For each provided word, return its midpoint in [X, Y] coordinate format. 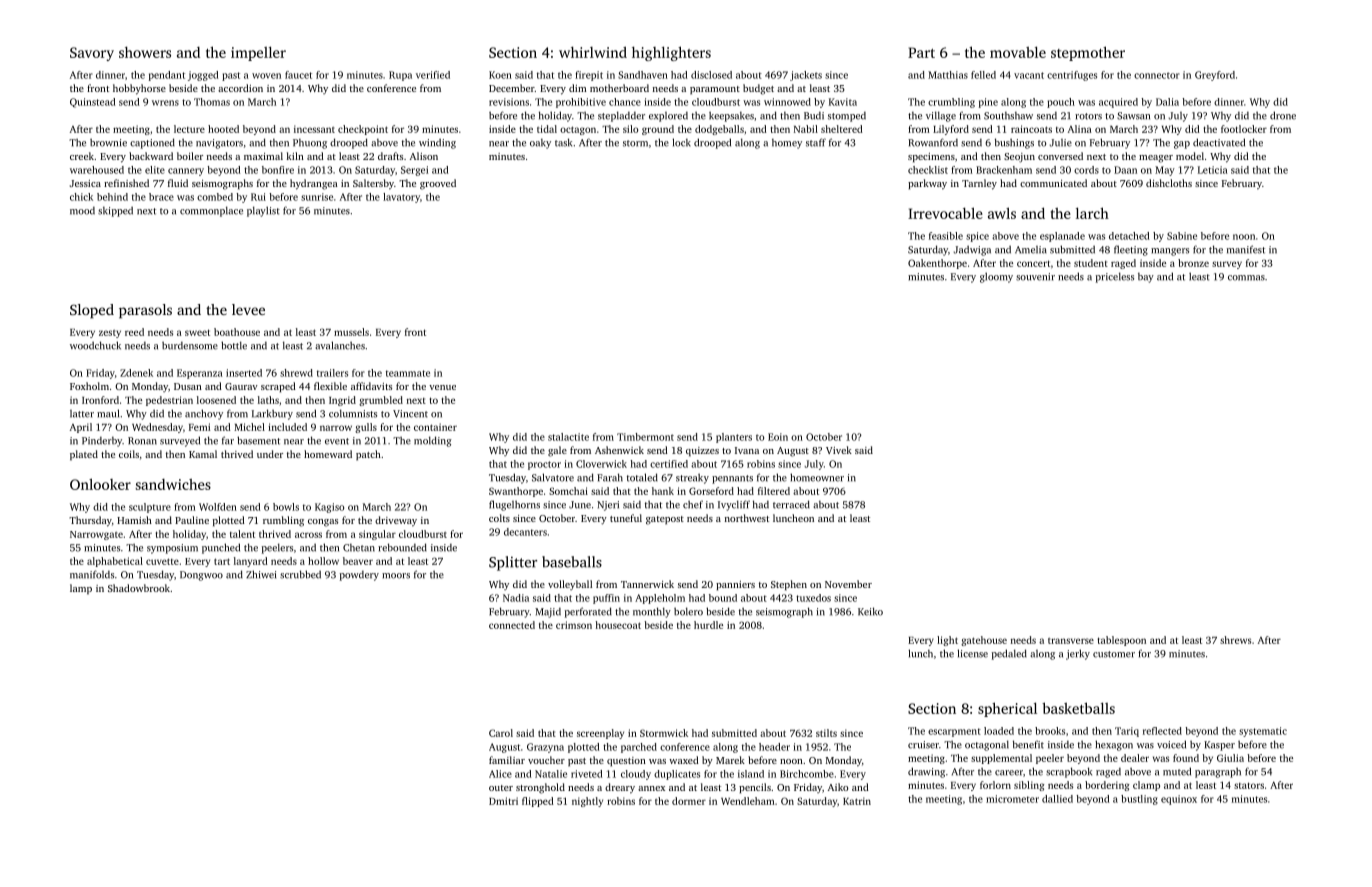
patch [368, 455]
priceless [1115, 277]
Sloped [92, 311]
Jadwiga [972, 250]
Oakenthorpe [937, 264]
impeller [258, 53]
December [512, 88]
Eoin [778, 437]
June [580, 505]
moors [396, 576]
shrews [1235, 640]
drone [1283, 115]
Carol [501, 733]
